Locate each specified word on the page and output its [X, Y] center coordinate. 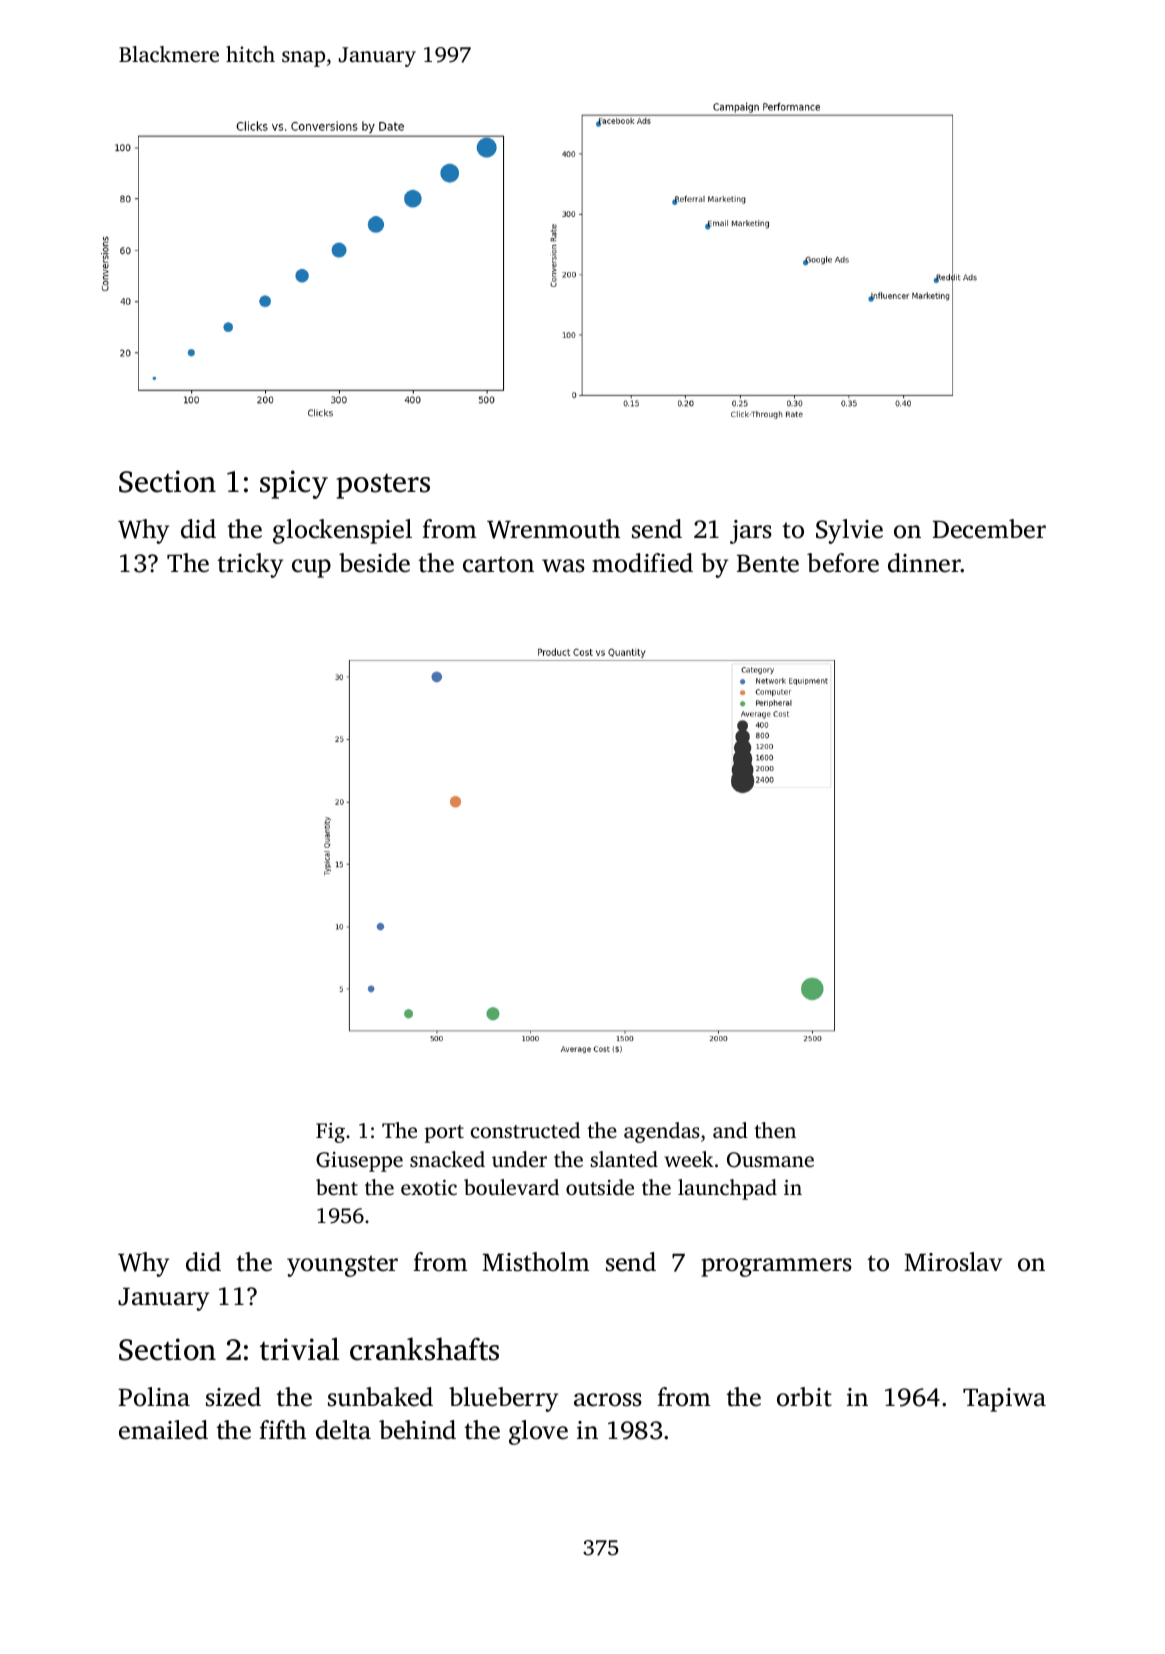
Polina [154, 1397]
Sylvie [849, 531]
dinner [924, 563]
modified [642, 563]
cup [311, 568]
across [608, 1400]
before [843, 563]
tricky [250, 565]
